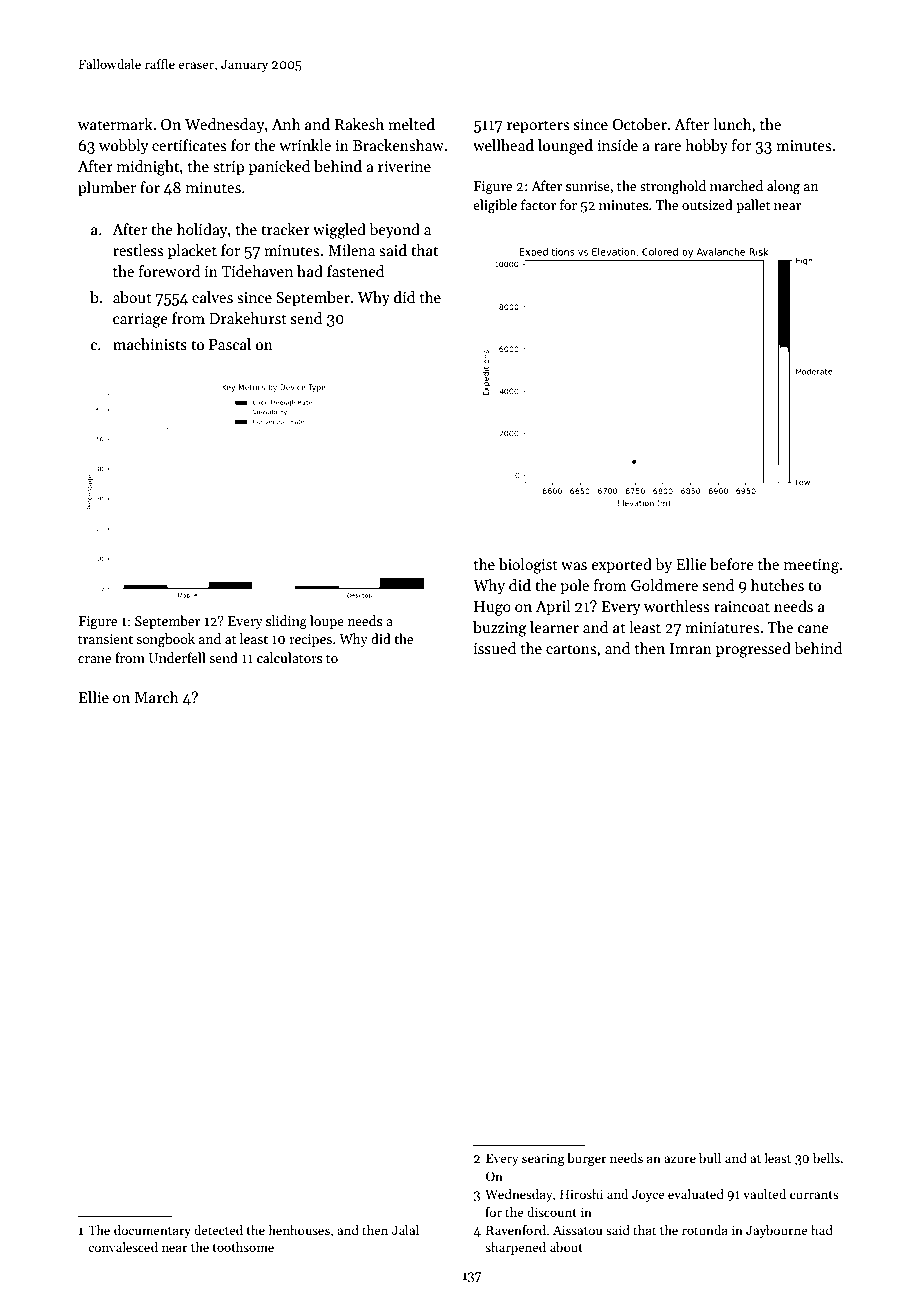 The width and height of the image is (924, 1308). What do you see at coordinates (289, 657) in the image?
I see `calculators` at bounding box center [289, 657].
